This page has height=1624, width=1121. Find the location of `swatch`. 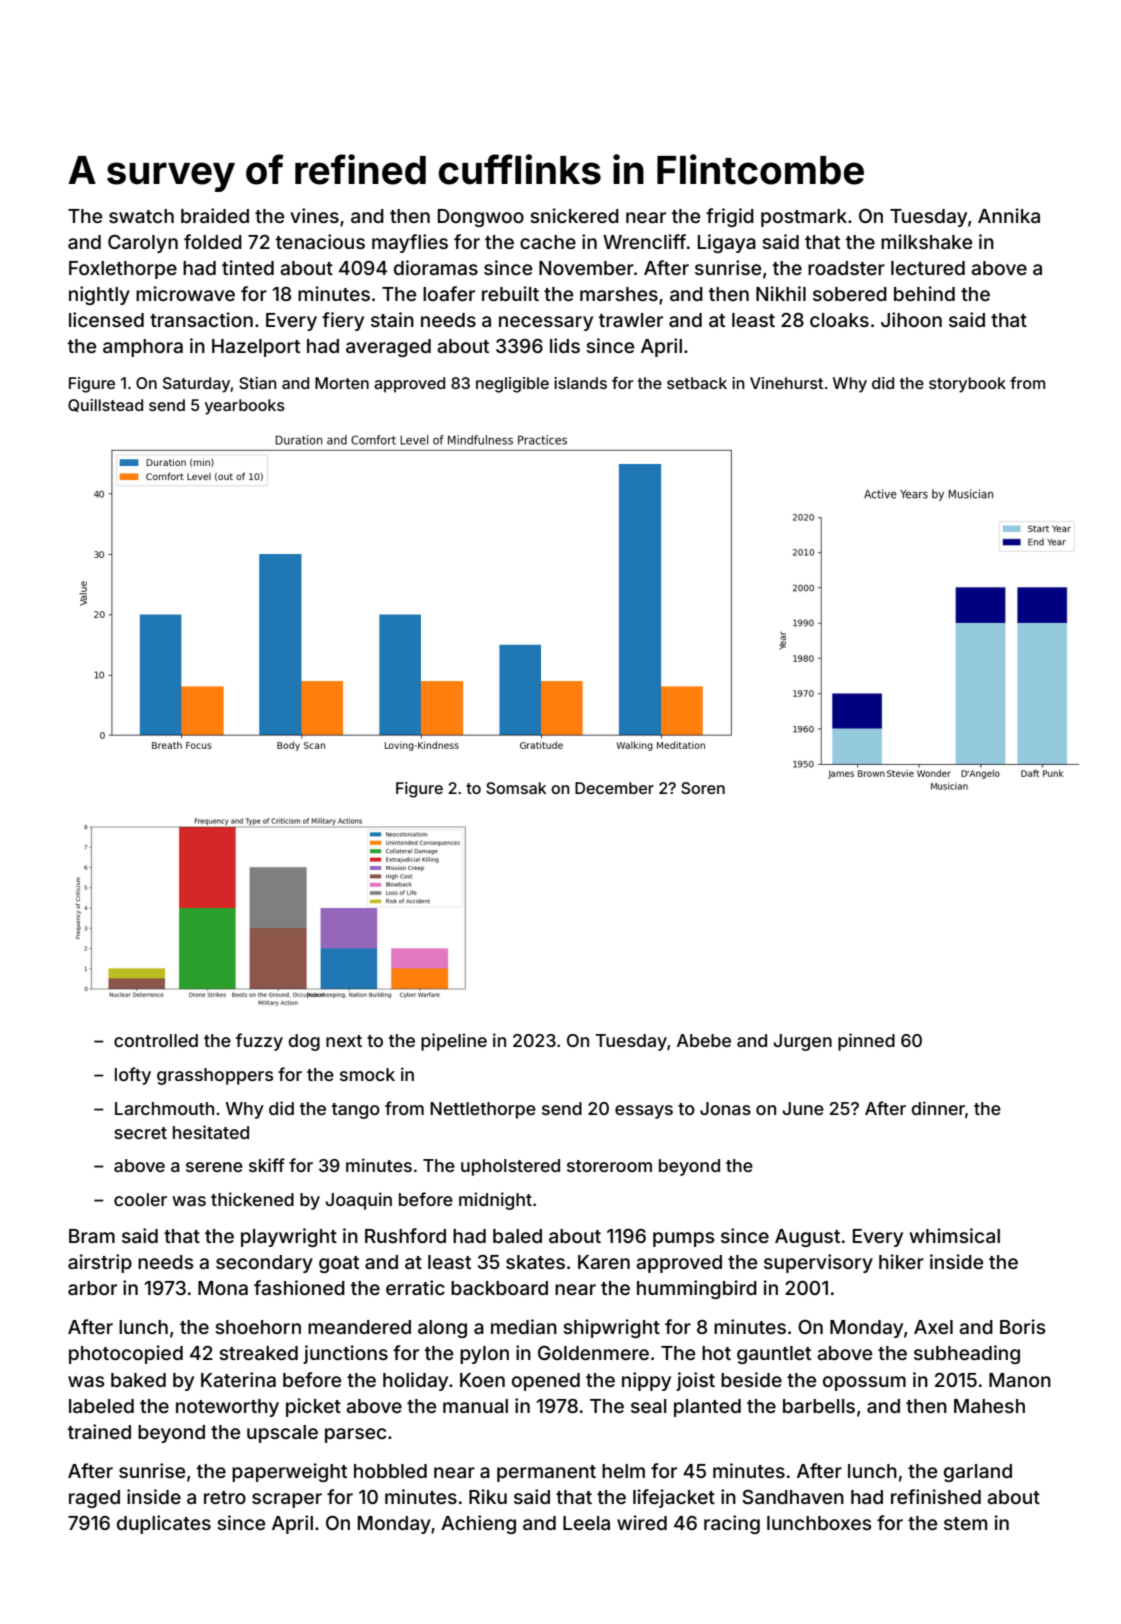

swatch is located at coordinates (141, 216).
